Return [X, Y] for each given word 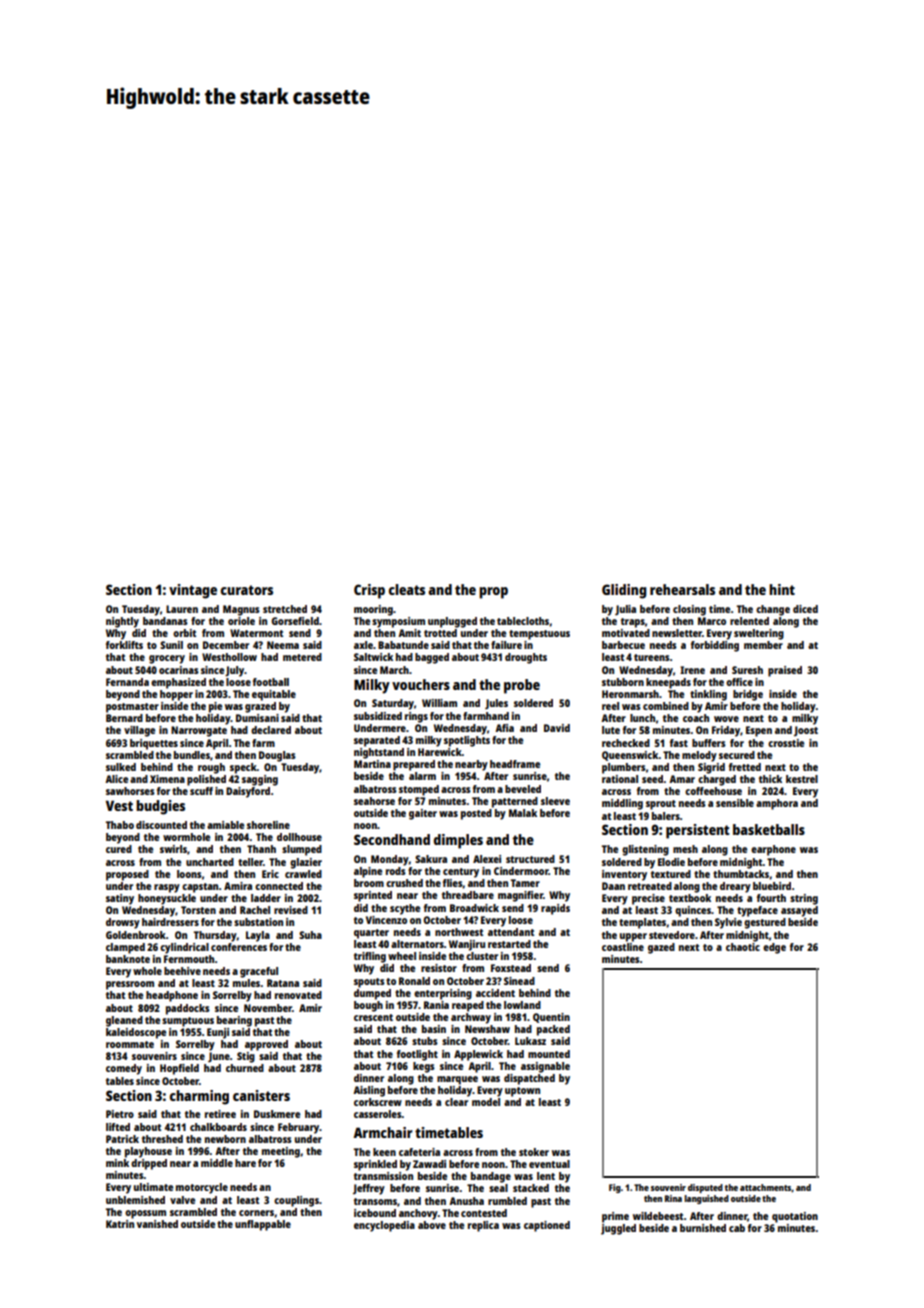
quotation [795, 1217]
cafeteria [419, 1152]
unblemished [135, 1200]
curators [247, 590]
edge [774, 948]
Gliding [624, 591]
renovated [298, 995]
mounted [549, 1054]
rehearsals [682, 589]
